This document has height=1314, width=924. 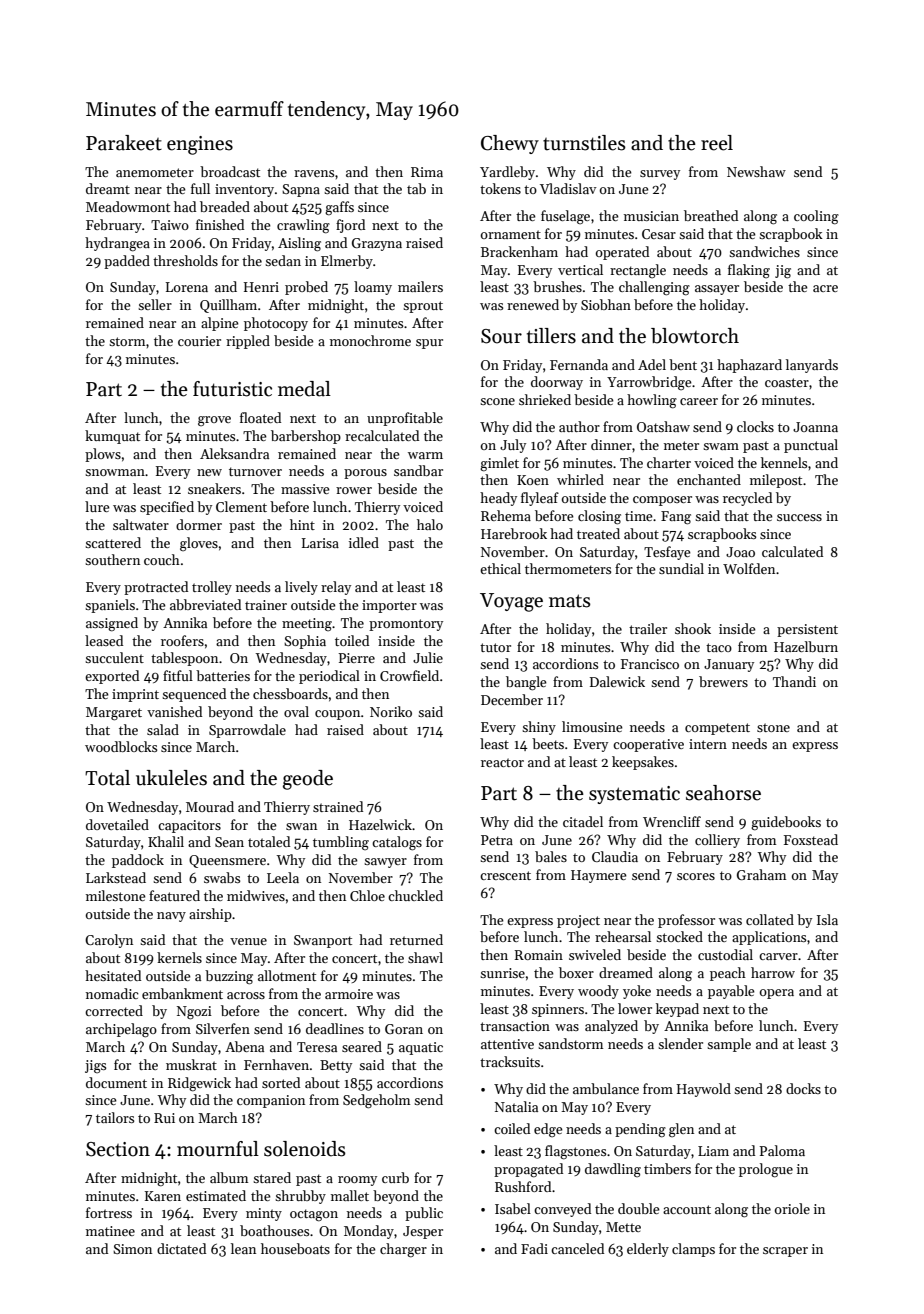 I want to click on abbreviated, so click(x=205, y=604).
